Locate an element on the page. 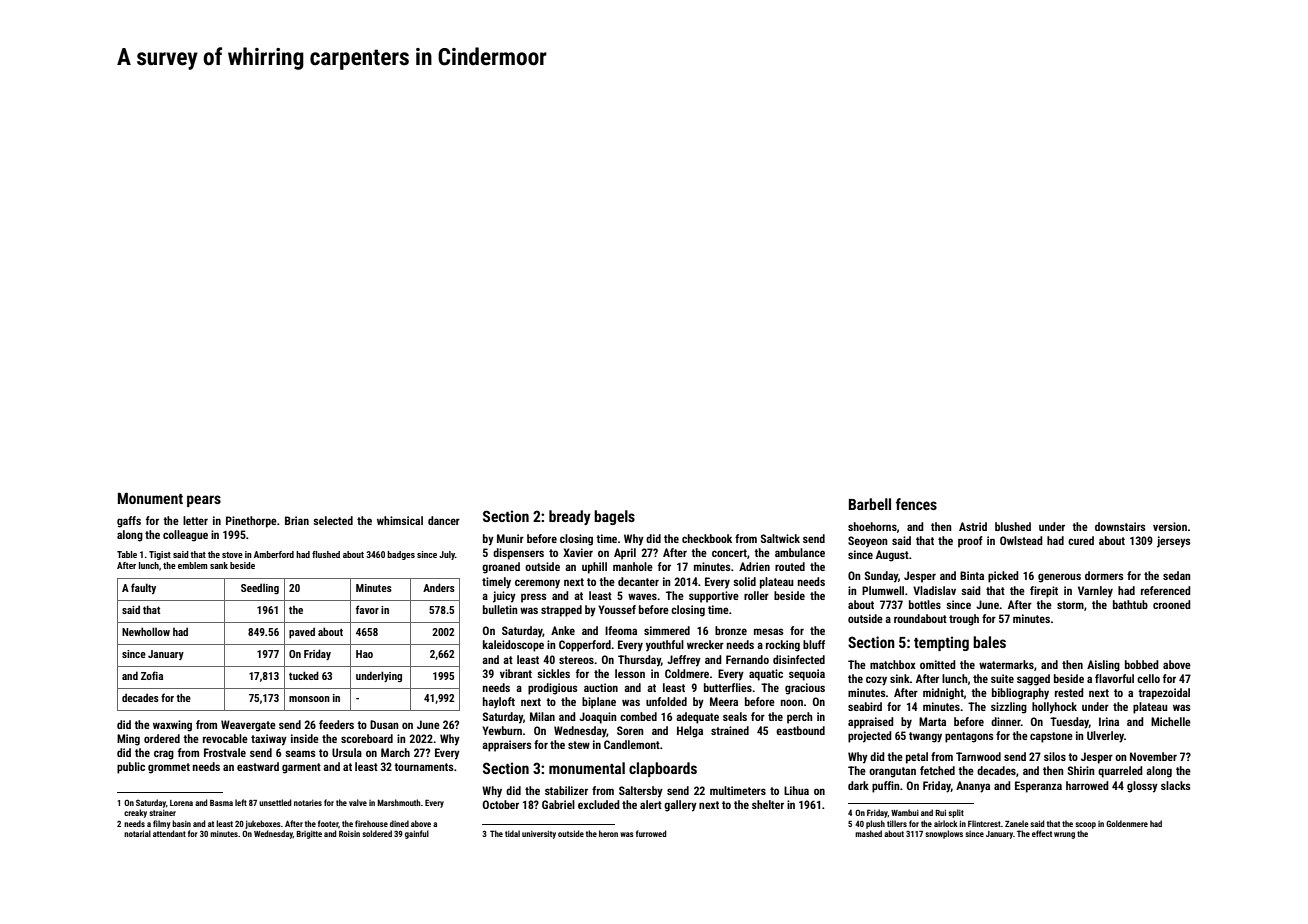 This image has width=1308, height=924. Weavergate is located at coordinates (248, 726).
